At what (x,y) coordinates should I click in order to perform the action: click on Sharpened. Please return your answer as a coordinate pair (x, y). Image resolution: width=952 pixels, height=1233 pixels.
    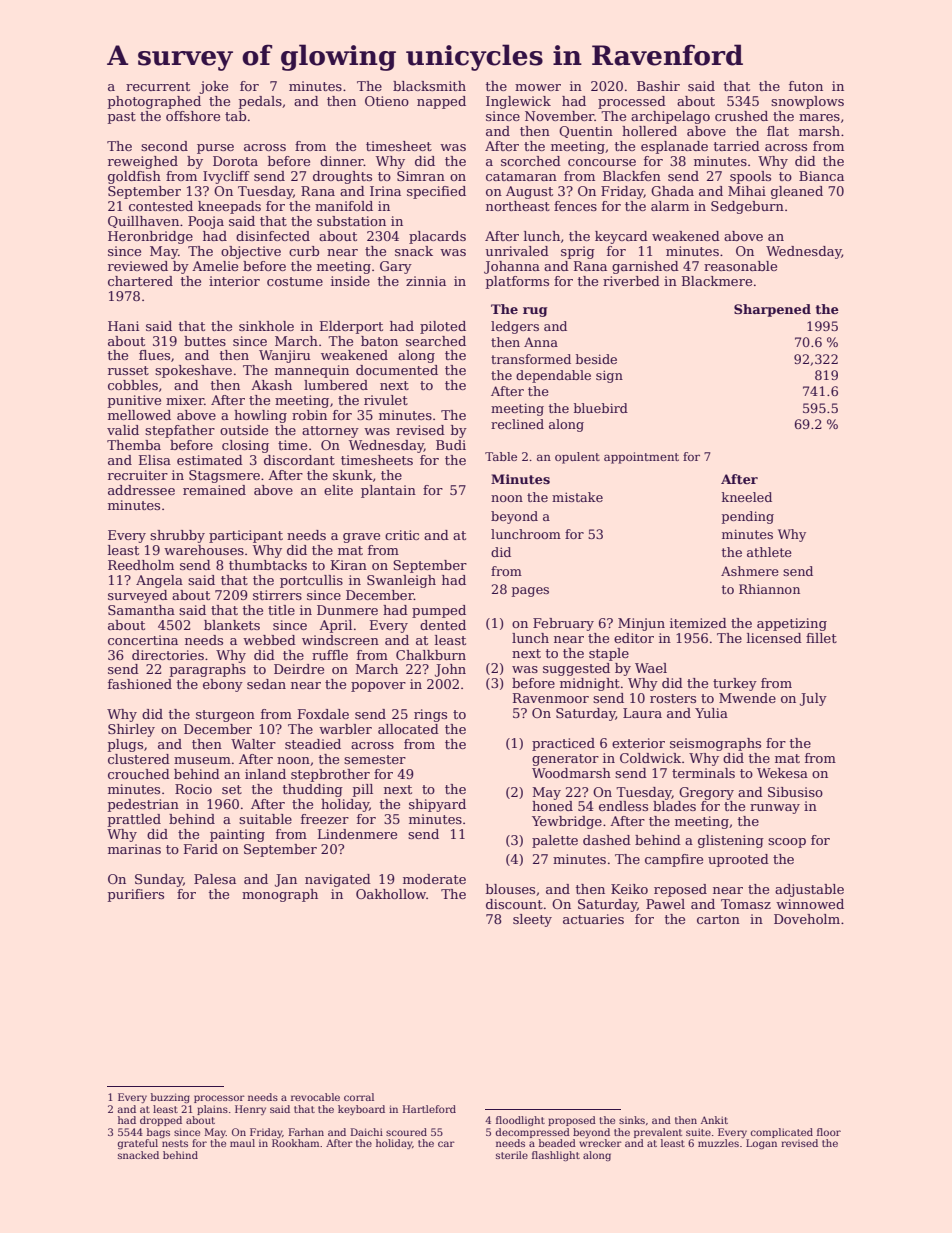
    Looking at the image, I should click on (772, 310).
